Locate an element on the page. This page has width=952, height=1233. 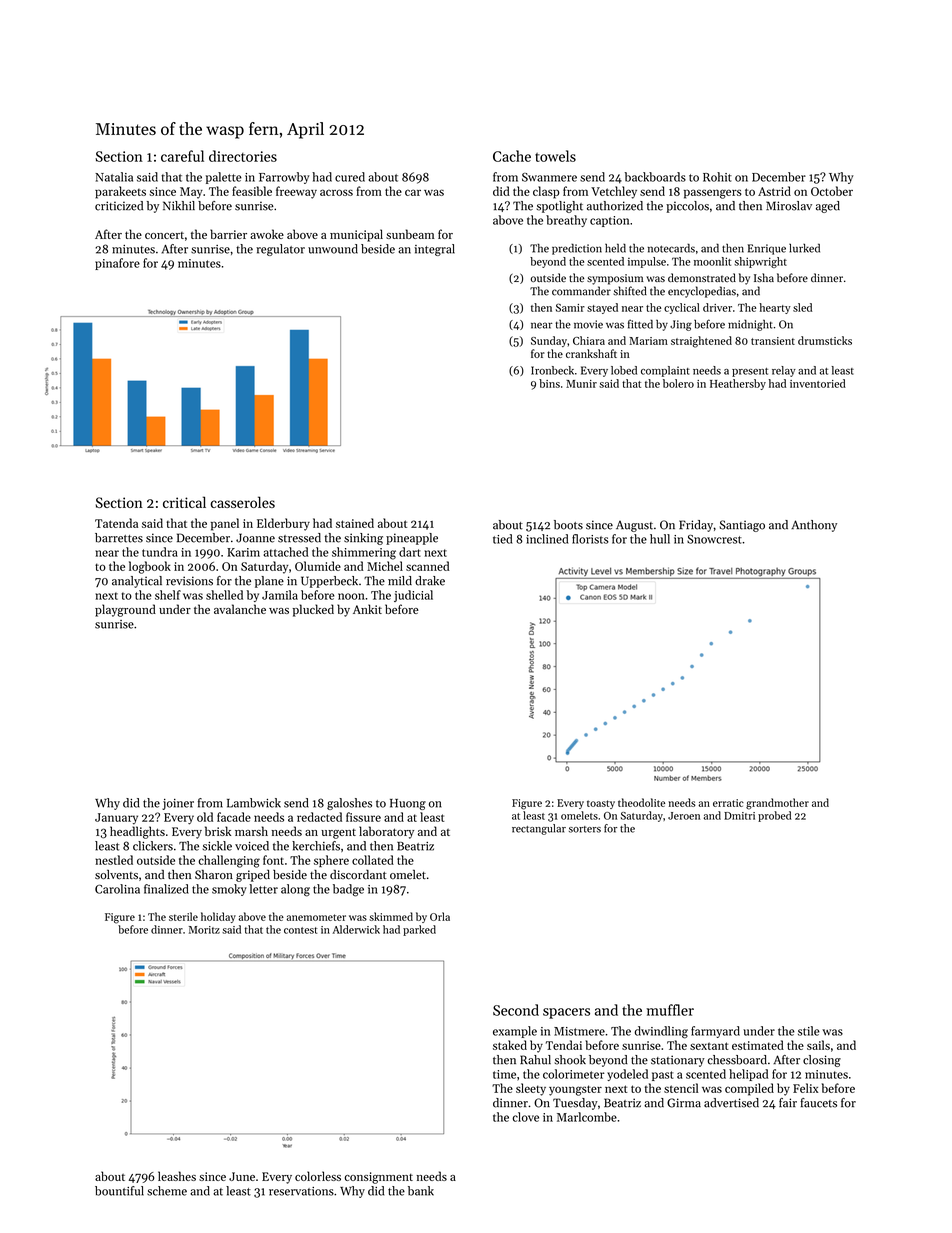
moonlit is located at coordinates (712, 261).
